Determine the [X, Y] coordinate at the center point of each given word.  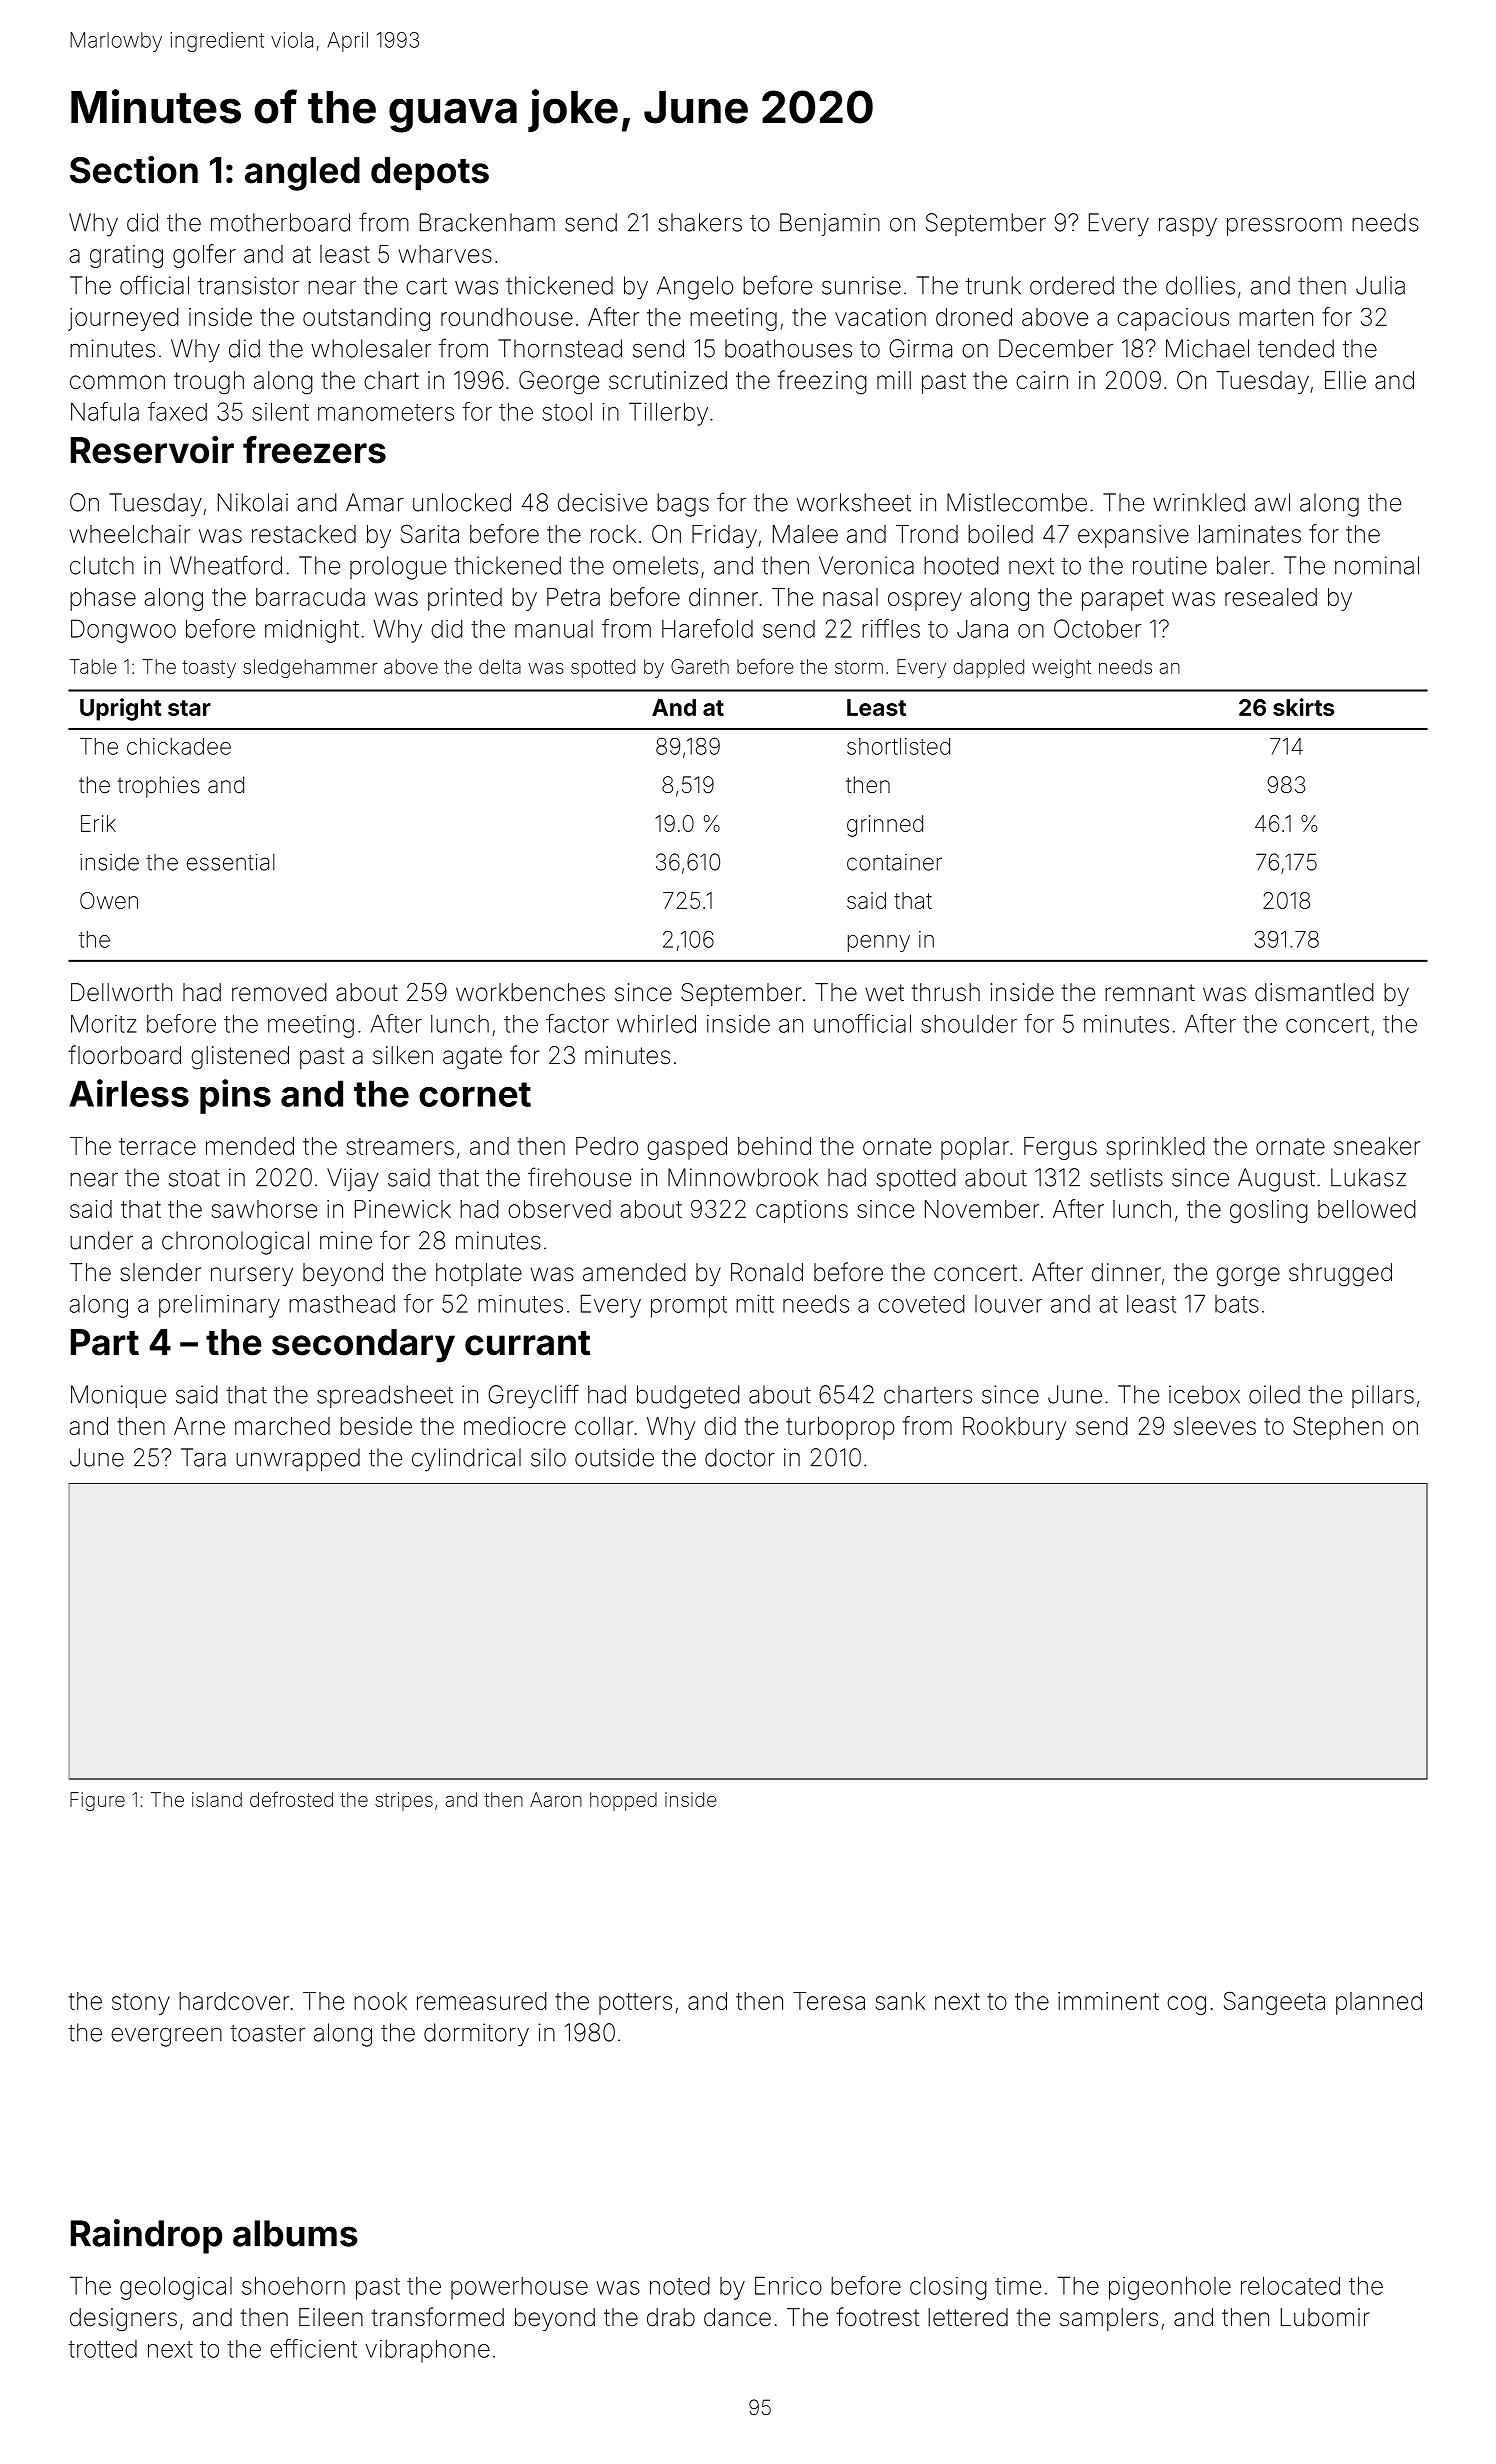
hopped [623, 1801]
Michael [1207, 348]
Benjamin [830, 224]
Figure [97, 1801]
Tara [203, 1457]
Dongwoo [123, 631]
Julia [1380, 285]
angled [302, 174]
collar [604, 1426]
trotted [102, 2349]
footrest [877, 2317]
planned [1379, 2003]
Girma [920, 348]
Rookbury [1014, 1428]
